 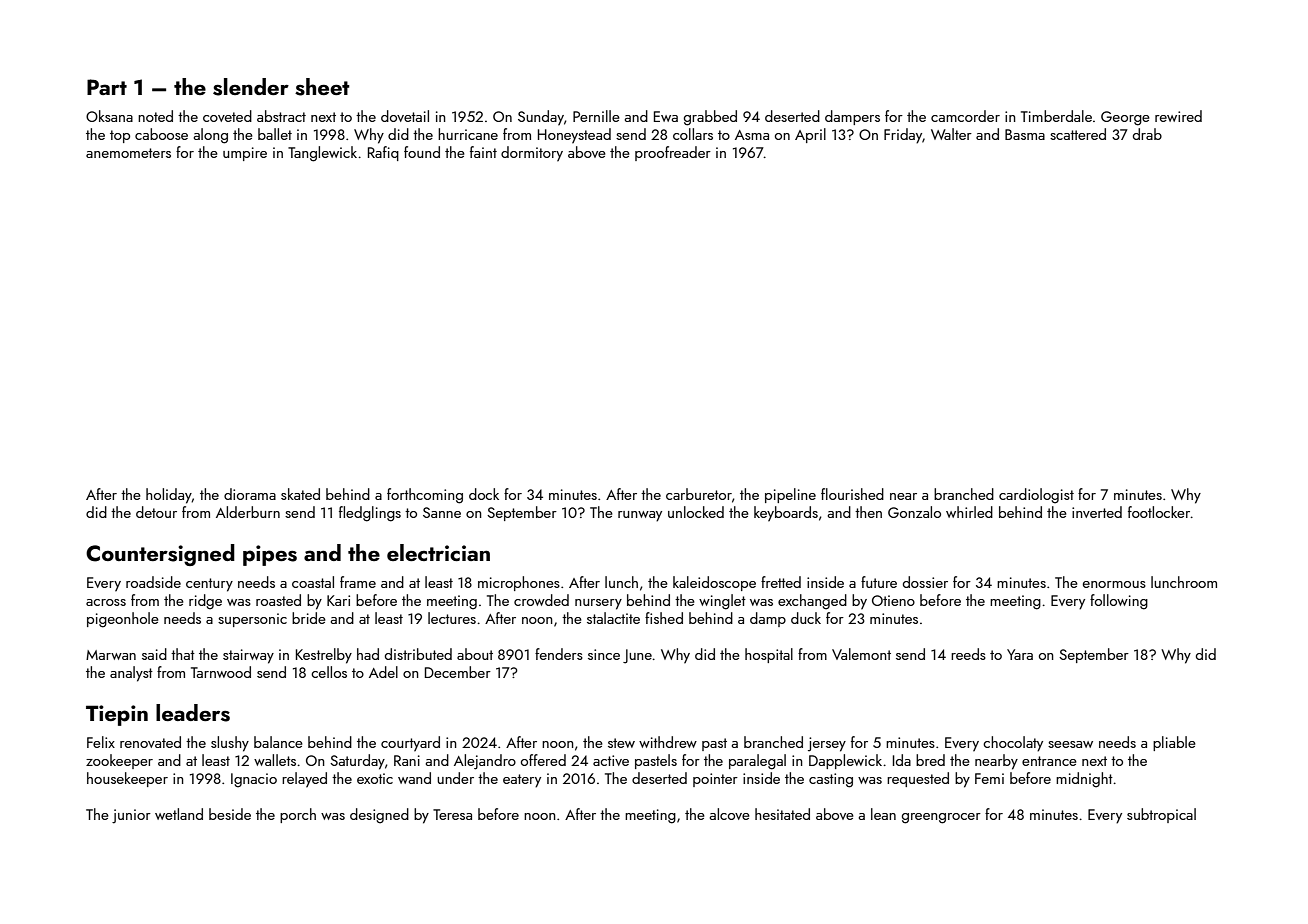 What do you see at coordinates (1078, 134) in the screenshot?
I see `scattered` at bounding box center [1078, 134].
